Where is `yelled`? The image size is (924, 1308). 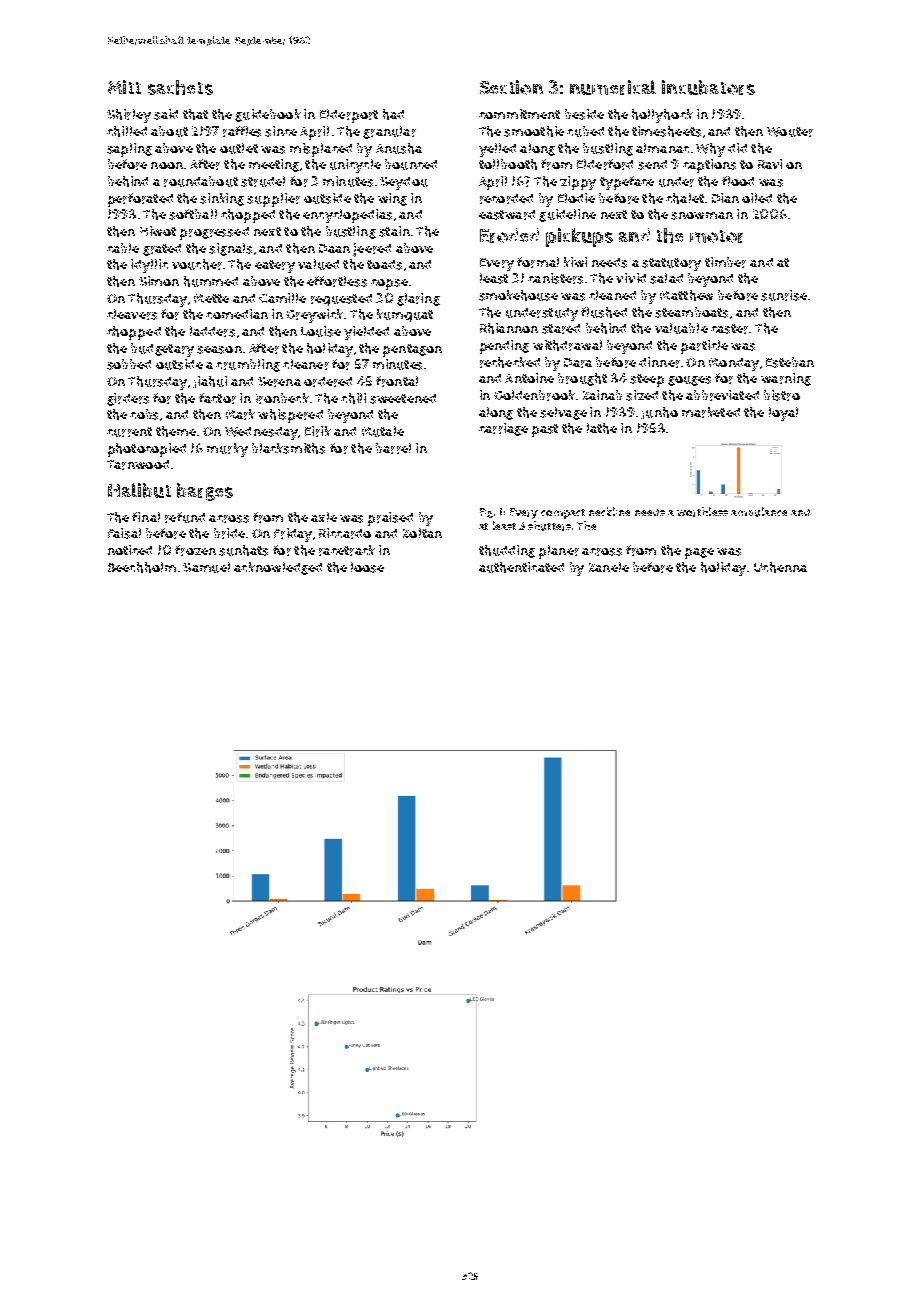
yelled is located at coordinates (497, 150).
